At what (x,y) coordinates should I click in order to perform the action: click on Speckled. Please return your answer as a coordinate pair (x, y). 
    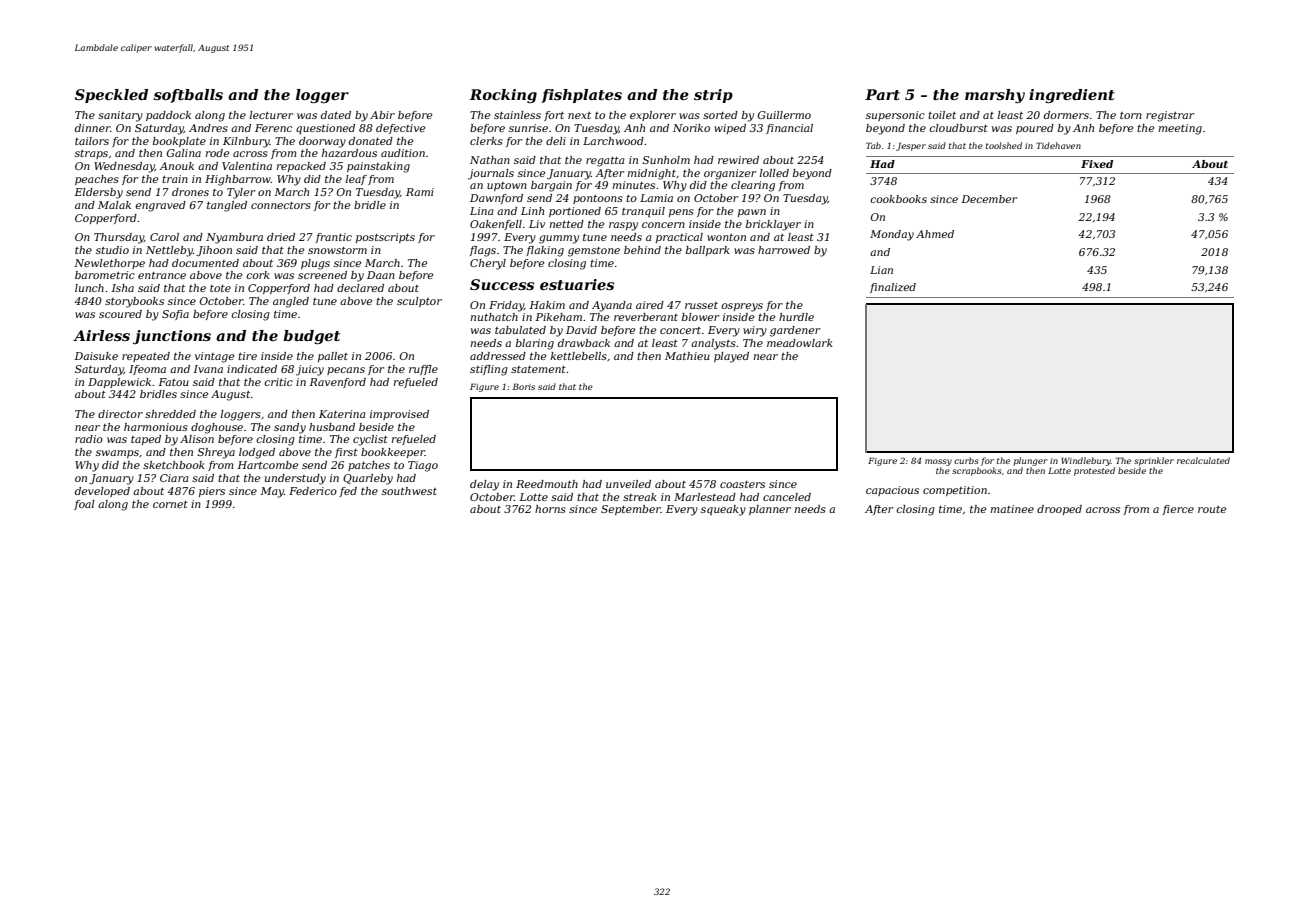
    Looking at the image, I should click on (111, 96).
